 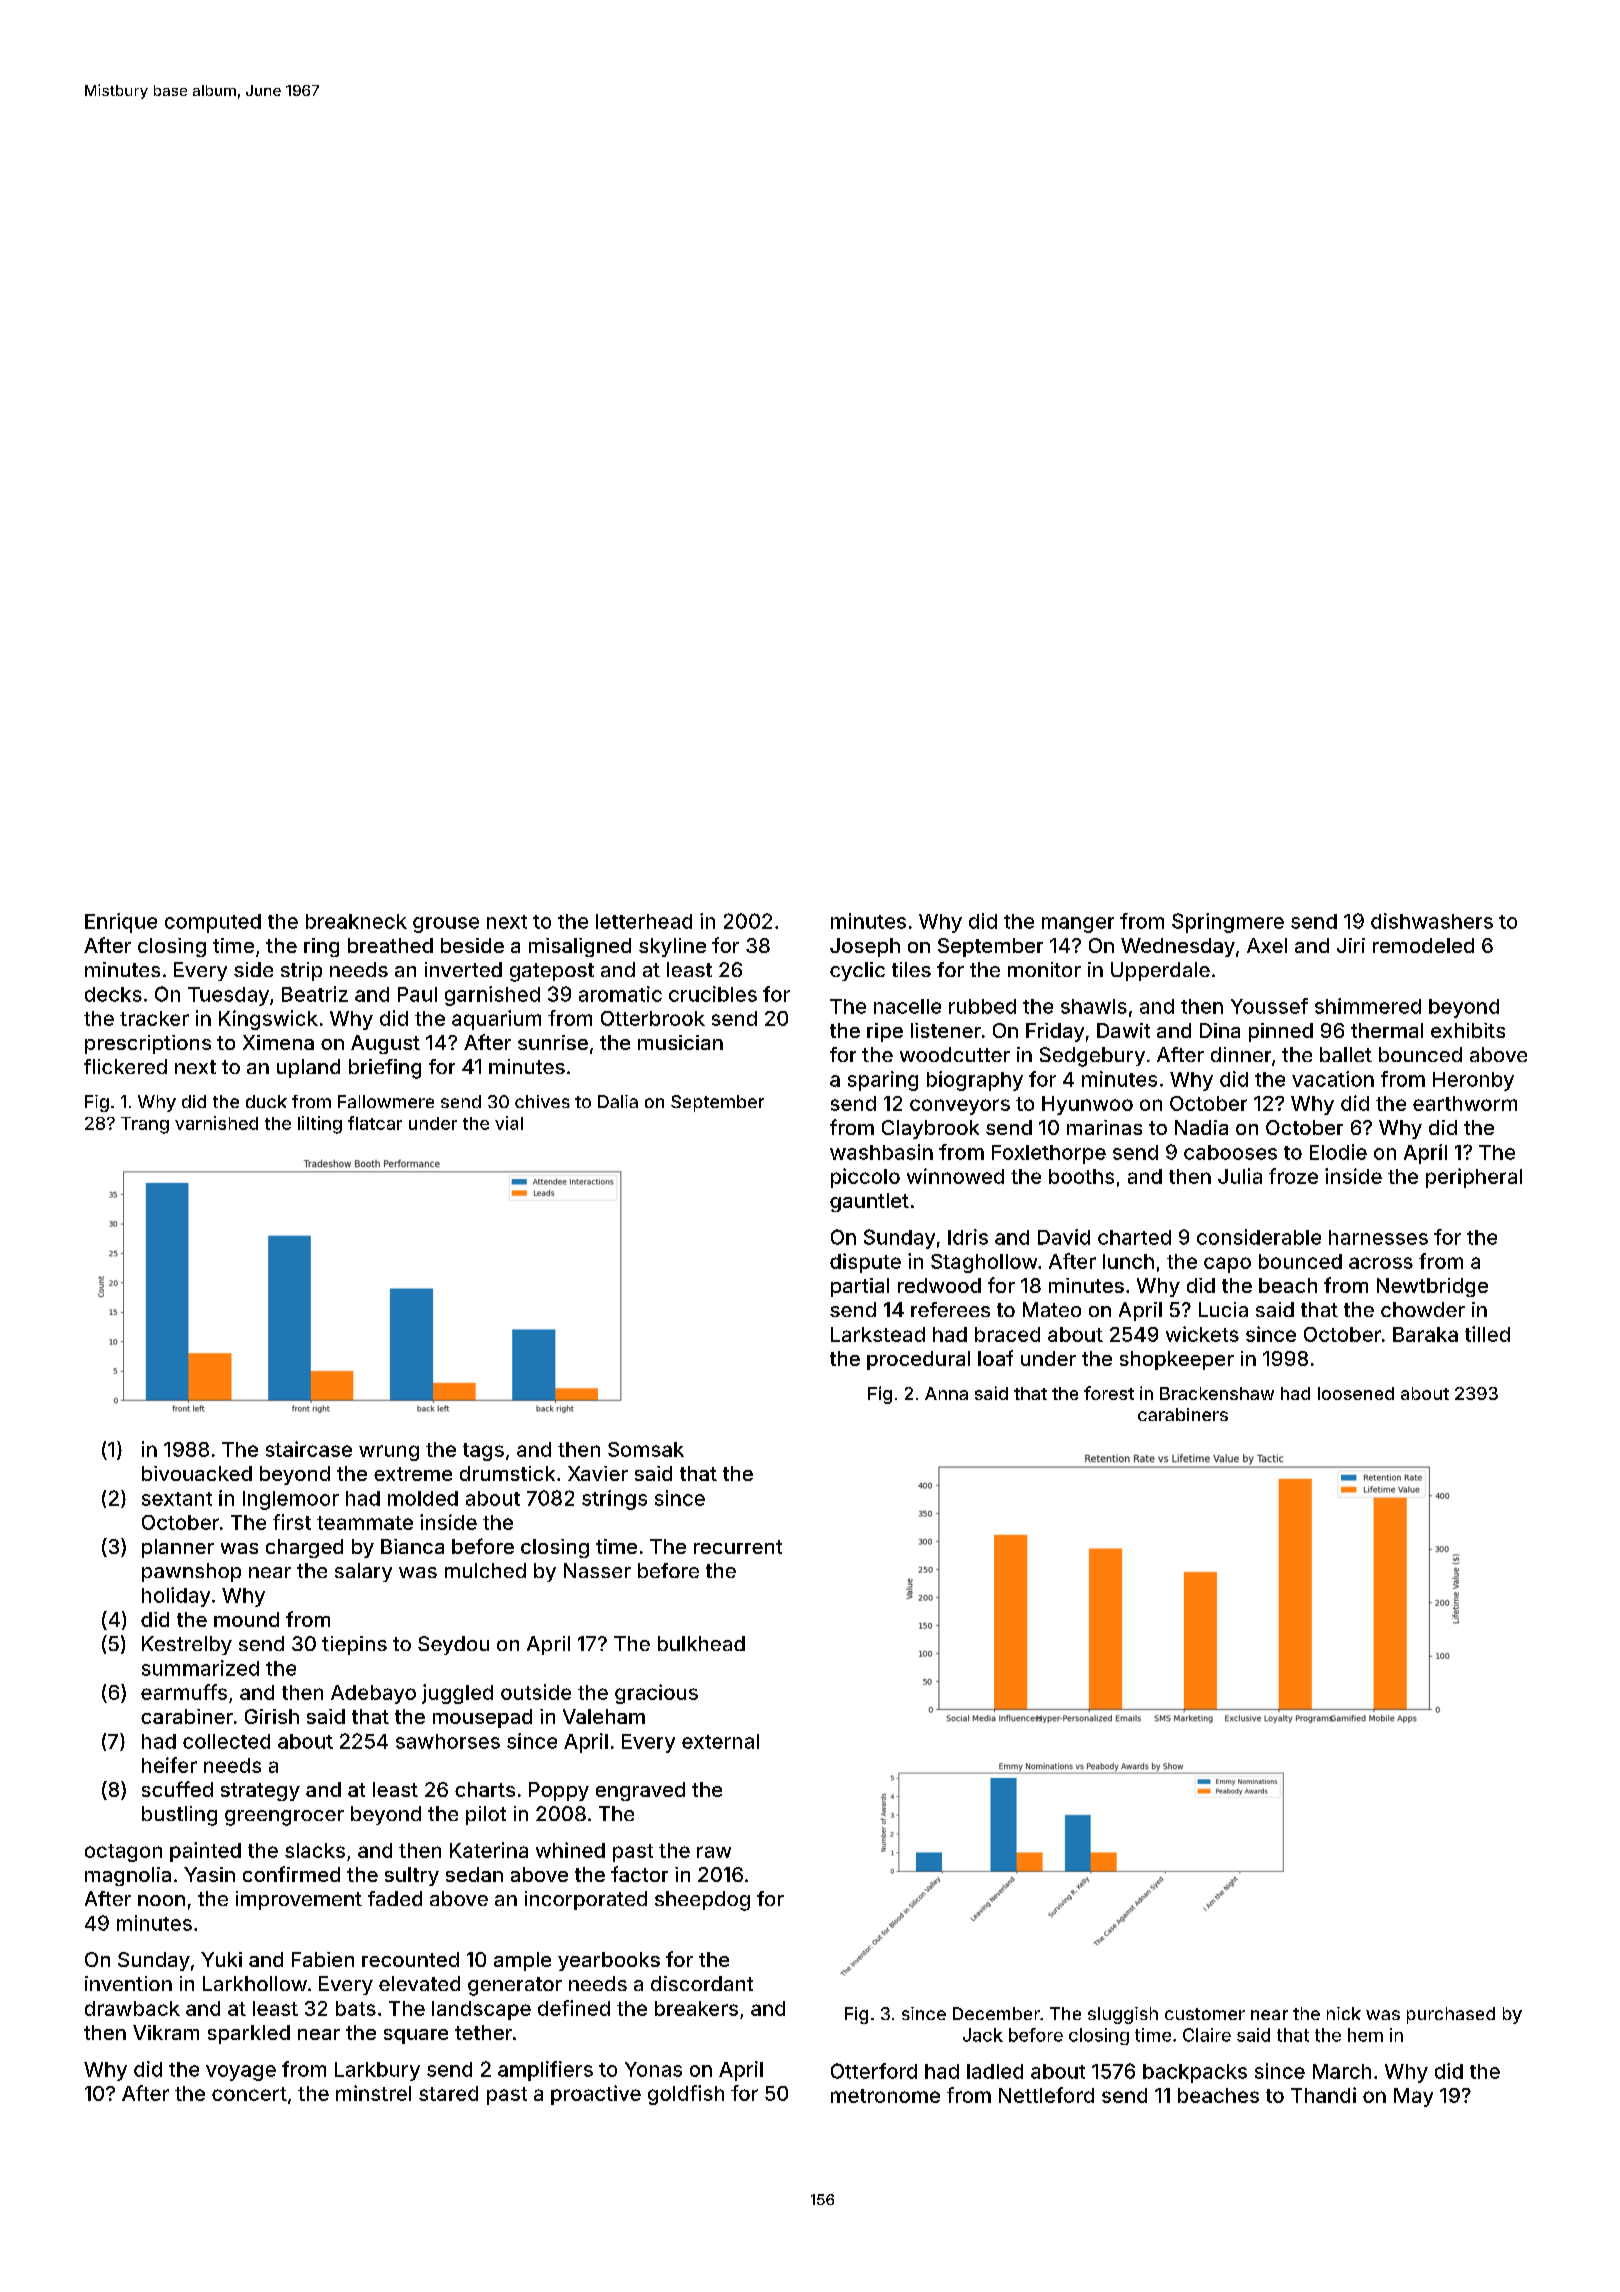 I want to click on goldfish, so click(x=686, y=2095).
